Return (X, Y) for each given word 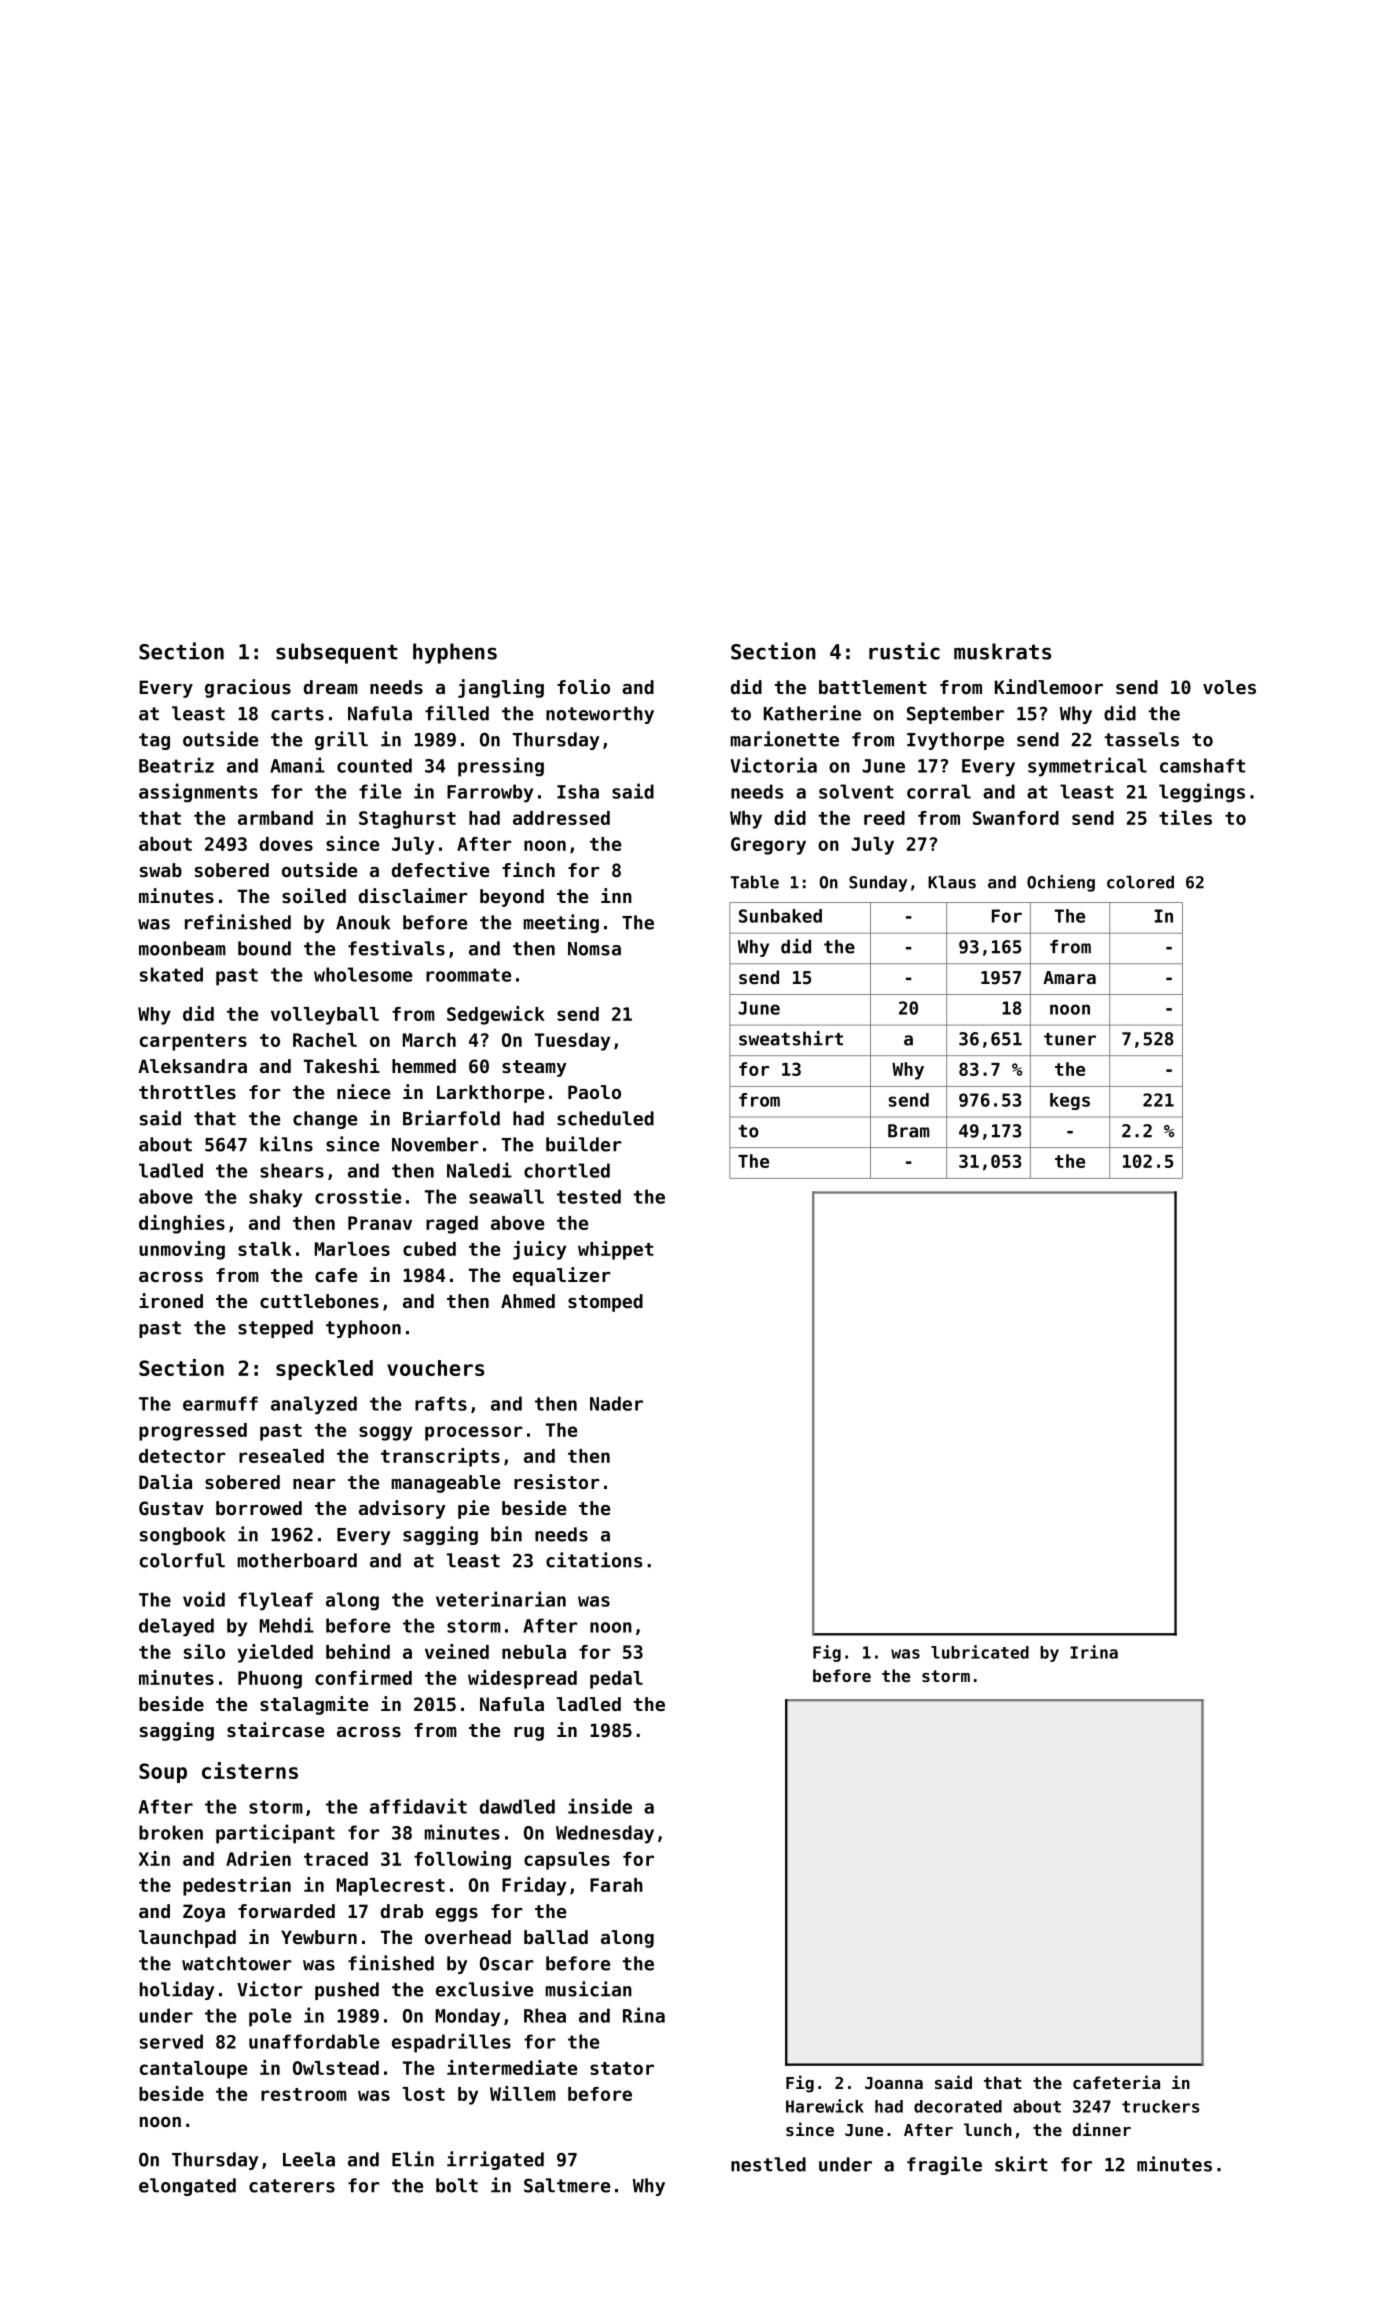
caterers (292, 2186)
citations (594, 1560)
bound (264, 948)
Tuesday (572, 1042)
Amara (1069, 977)
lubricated (980, 1652)
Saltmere (567, 2185)
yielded (275, 1653)
